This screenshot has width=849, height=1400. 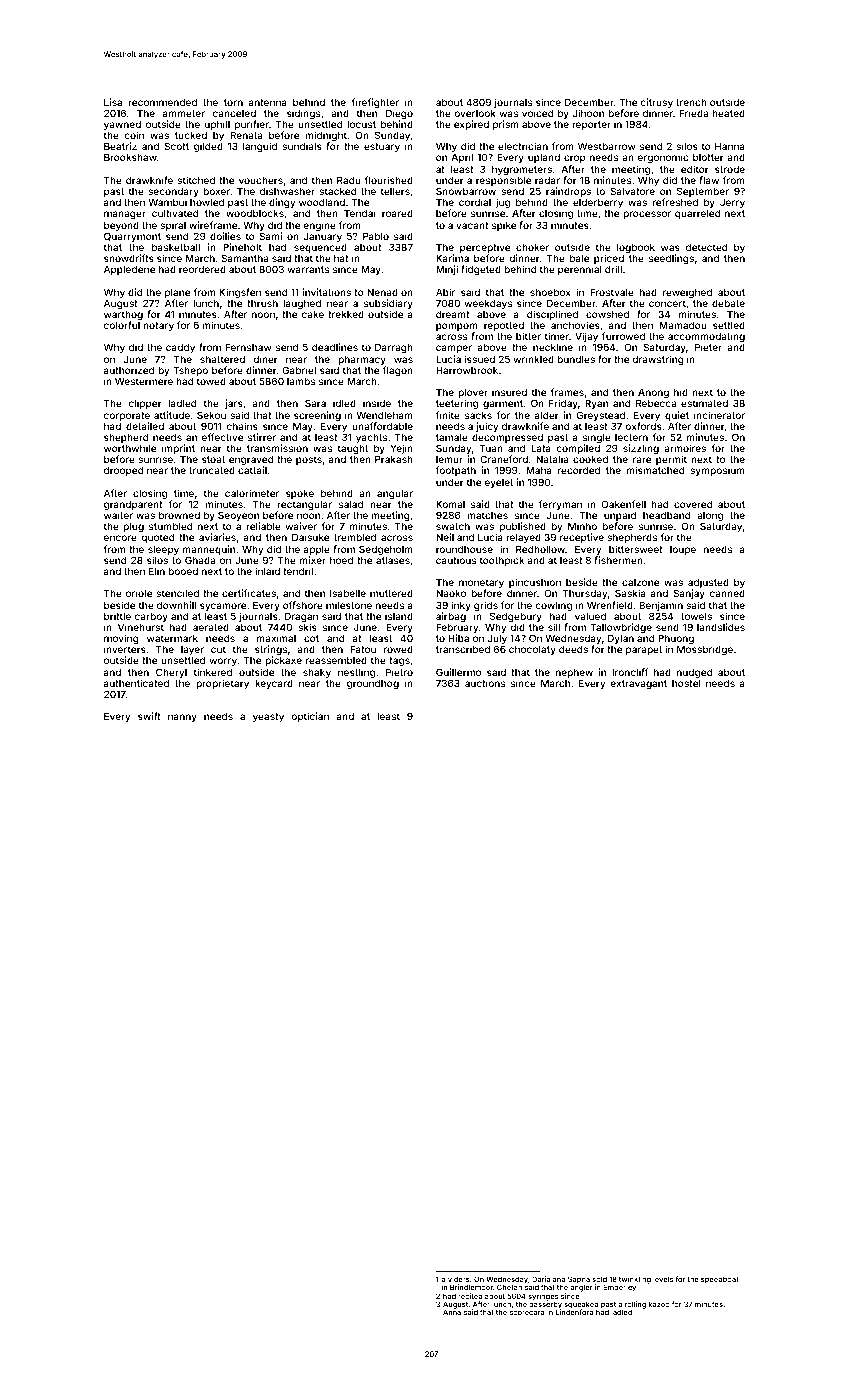 What do you see at coordinates (644, 650) in the screenshot?
I see `parapet` at bounding box center [644, 650].
